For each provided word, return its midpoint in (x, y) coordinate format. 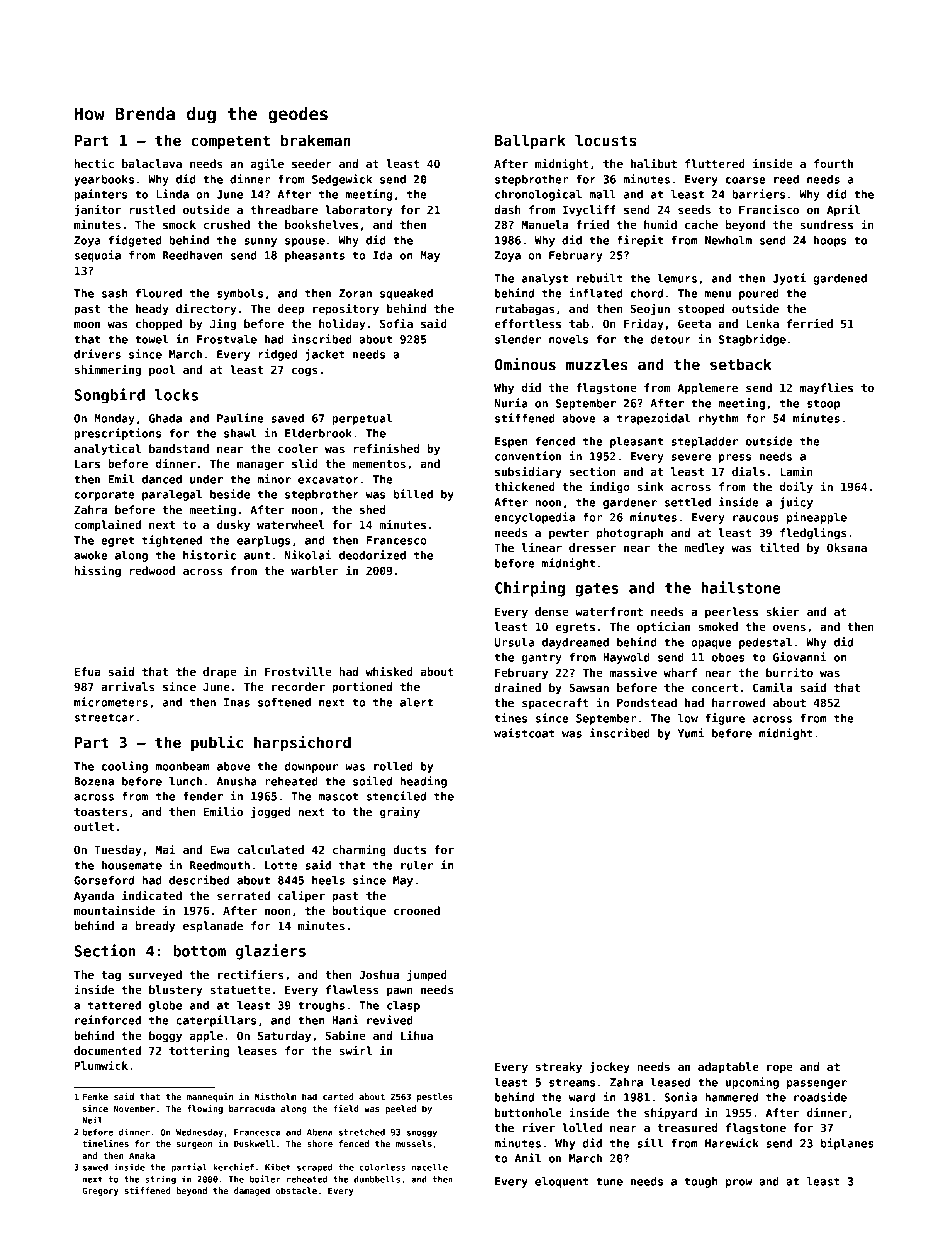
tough (701, 1182)
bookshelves (321, 224)
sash (114, 293)
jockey (610, 1068)
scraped (315, 1168)
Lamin (796, 471)
